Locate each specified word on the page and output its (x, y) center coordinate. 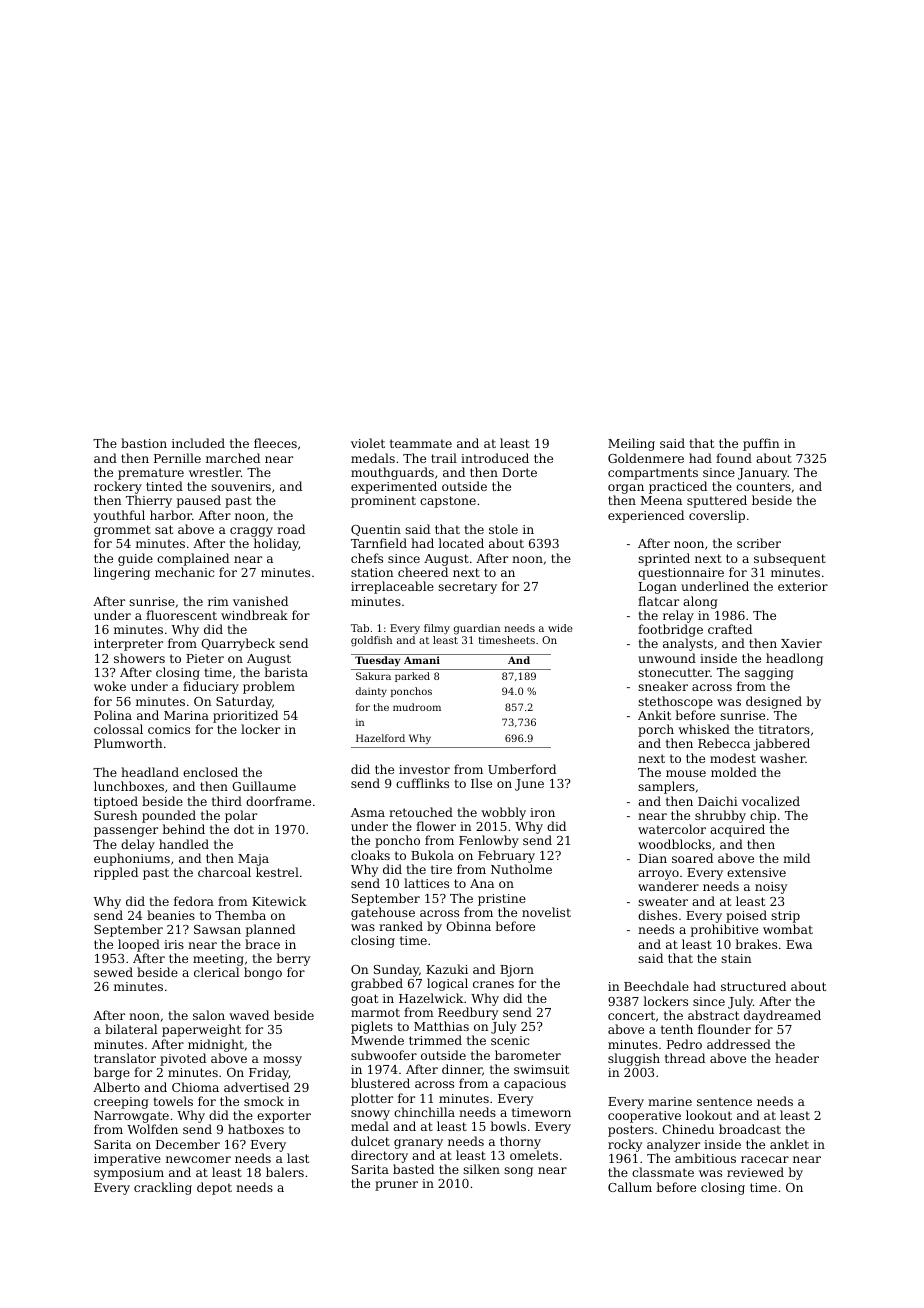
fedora (194, 901)
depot (214, 1188)
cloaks (370, 855)
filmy (437, 629)
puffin (761, 444)
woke (110, 686)
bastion (144, 443)
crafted (730, 629)
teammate (421, 443)
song (518, 1172)
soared (692, 858)
